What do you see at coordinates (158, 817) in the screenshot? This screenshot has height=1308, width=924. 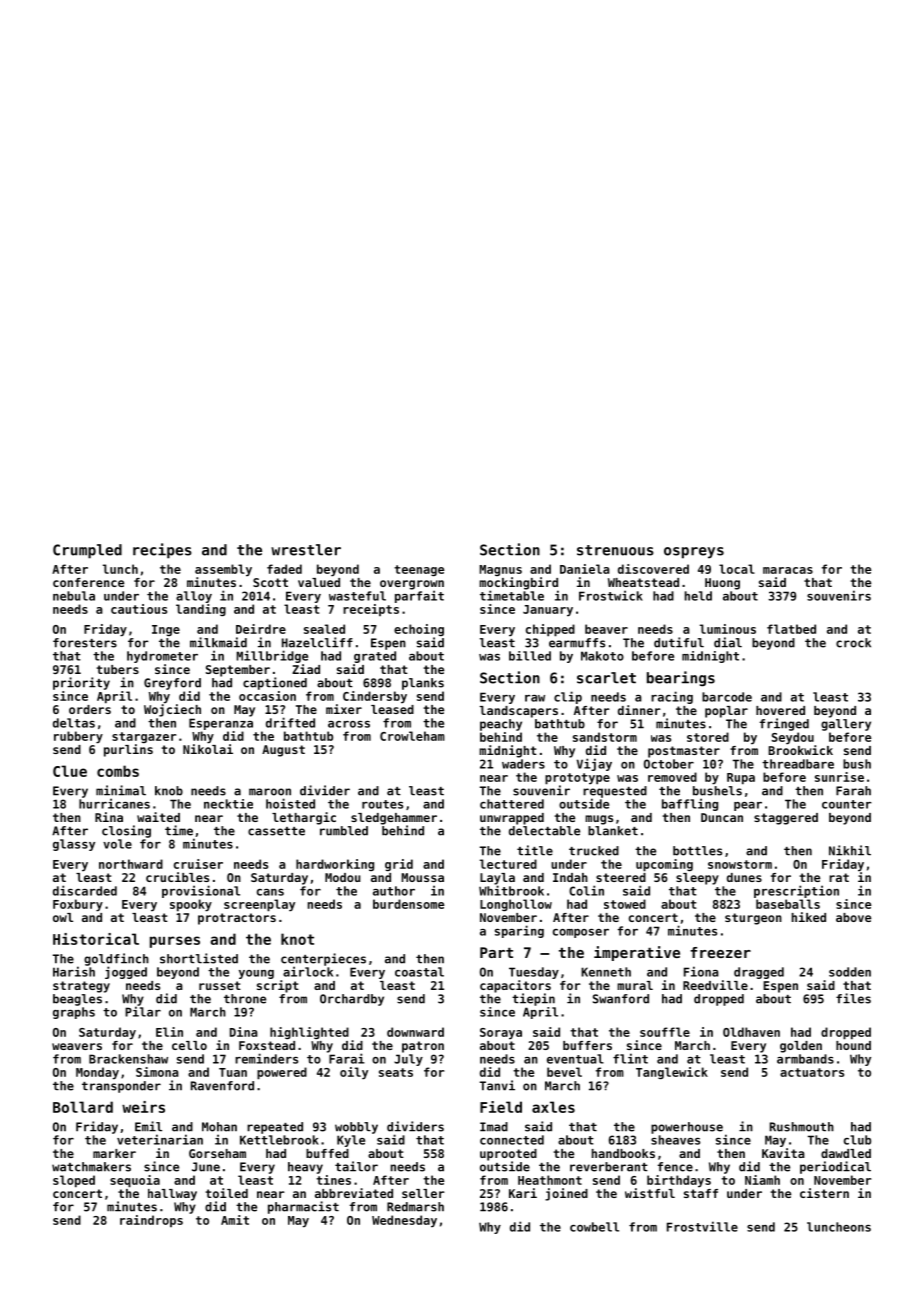 I see `waited` at bounding box center [158, 817].
